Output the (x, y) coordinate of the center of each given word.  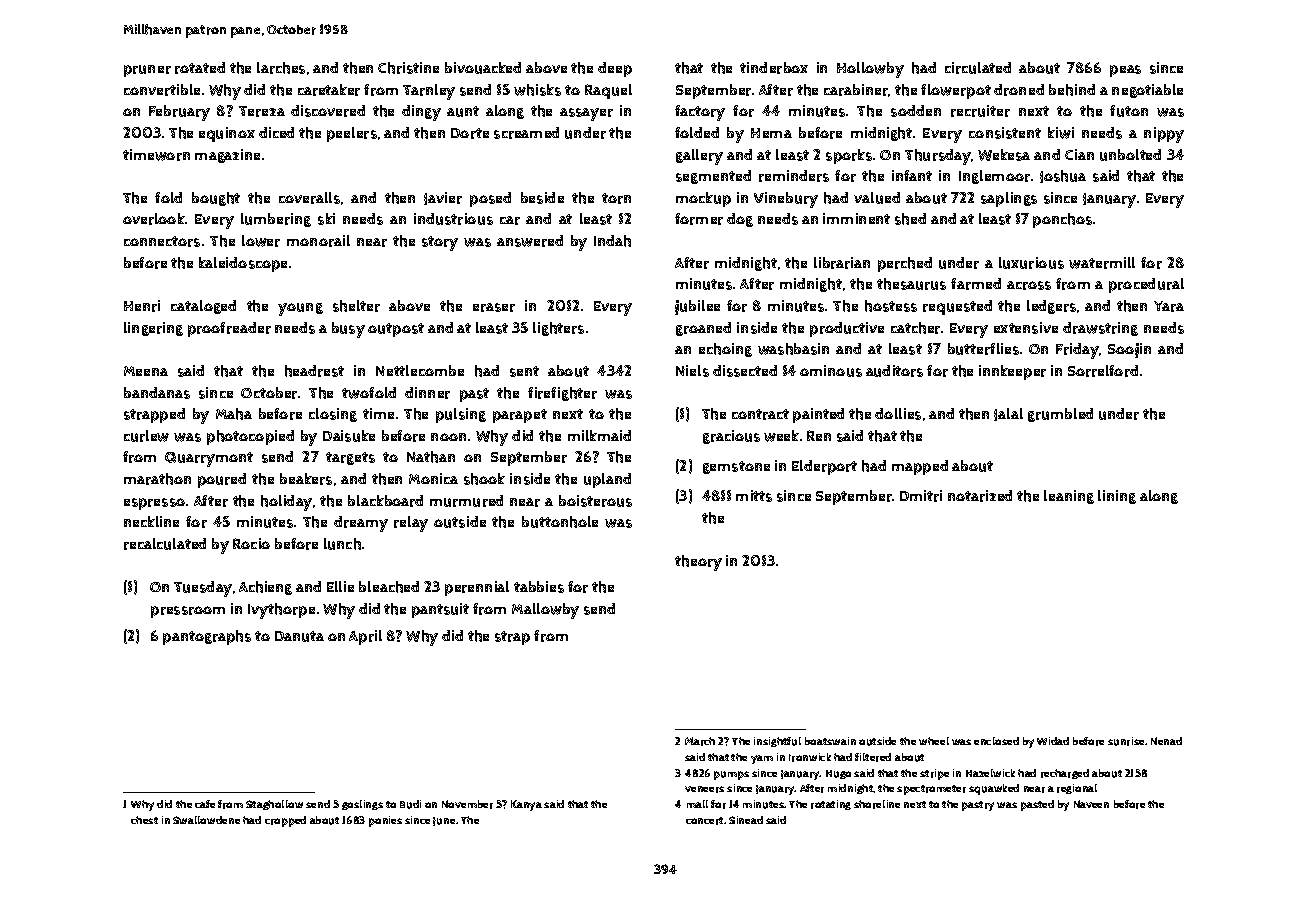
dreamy (361, 524)
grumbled (1060, 415)
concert (704, 821)
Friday (1077, 351)
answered (530, 241)
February (179, 113)
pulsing (461, 415)
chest (144, 820)
